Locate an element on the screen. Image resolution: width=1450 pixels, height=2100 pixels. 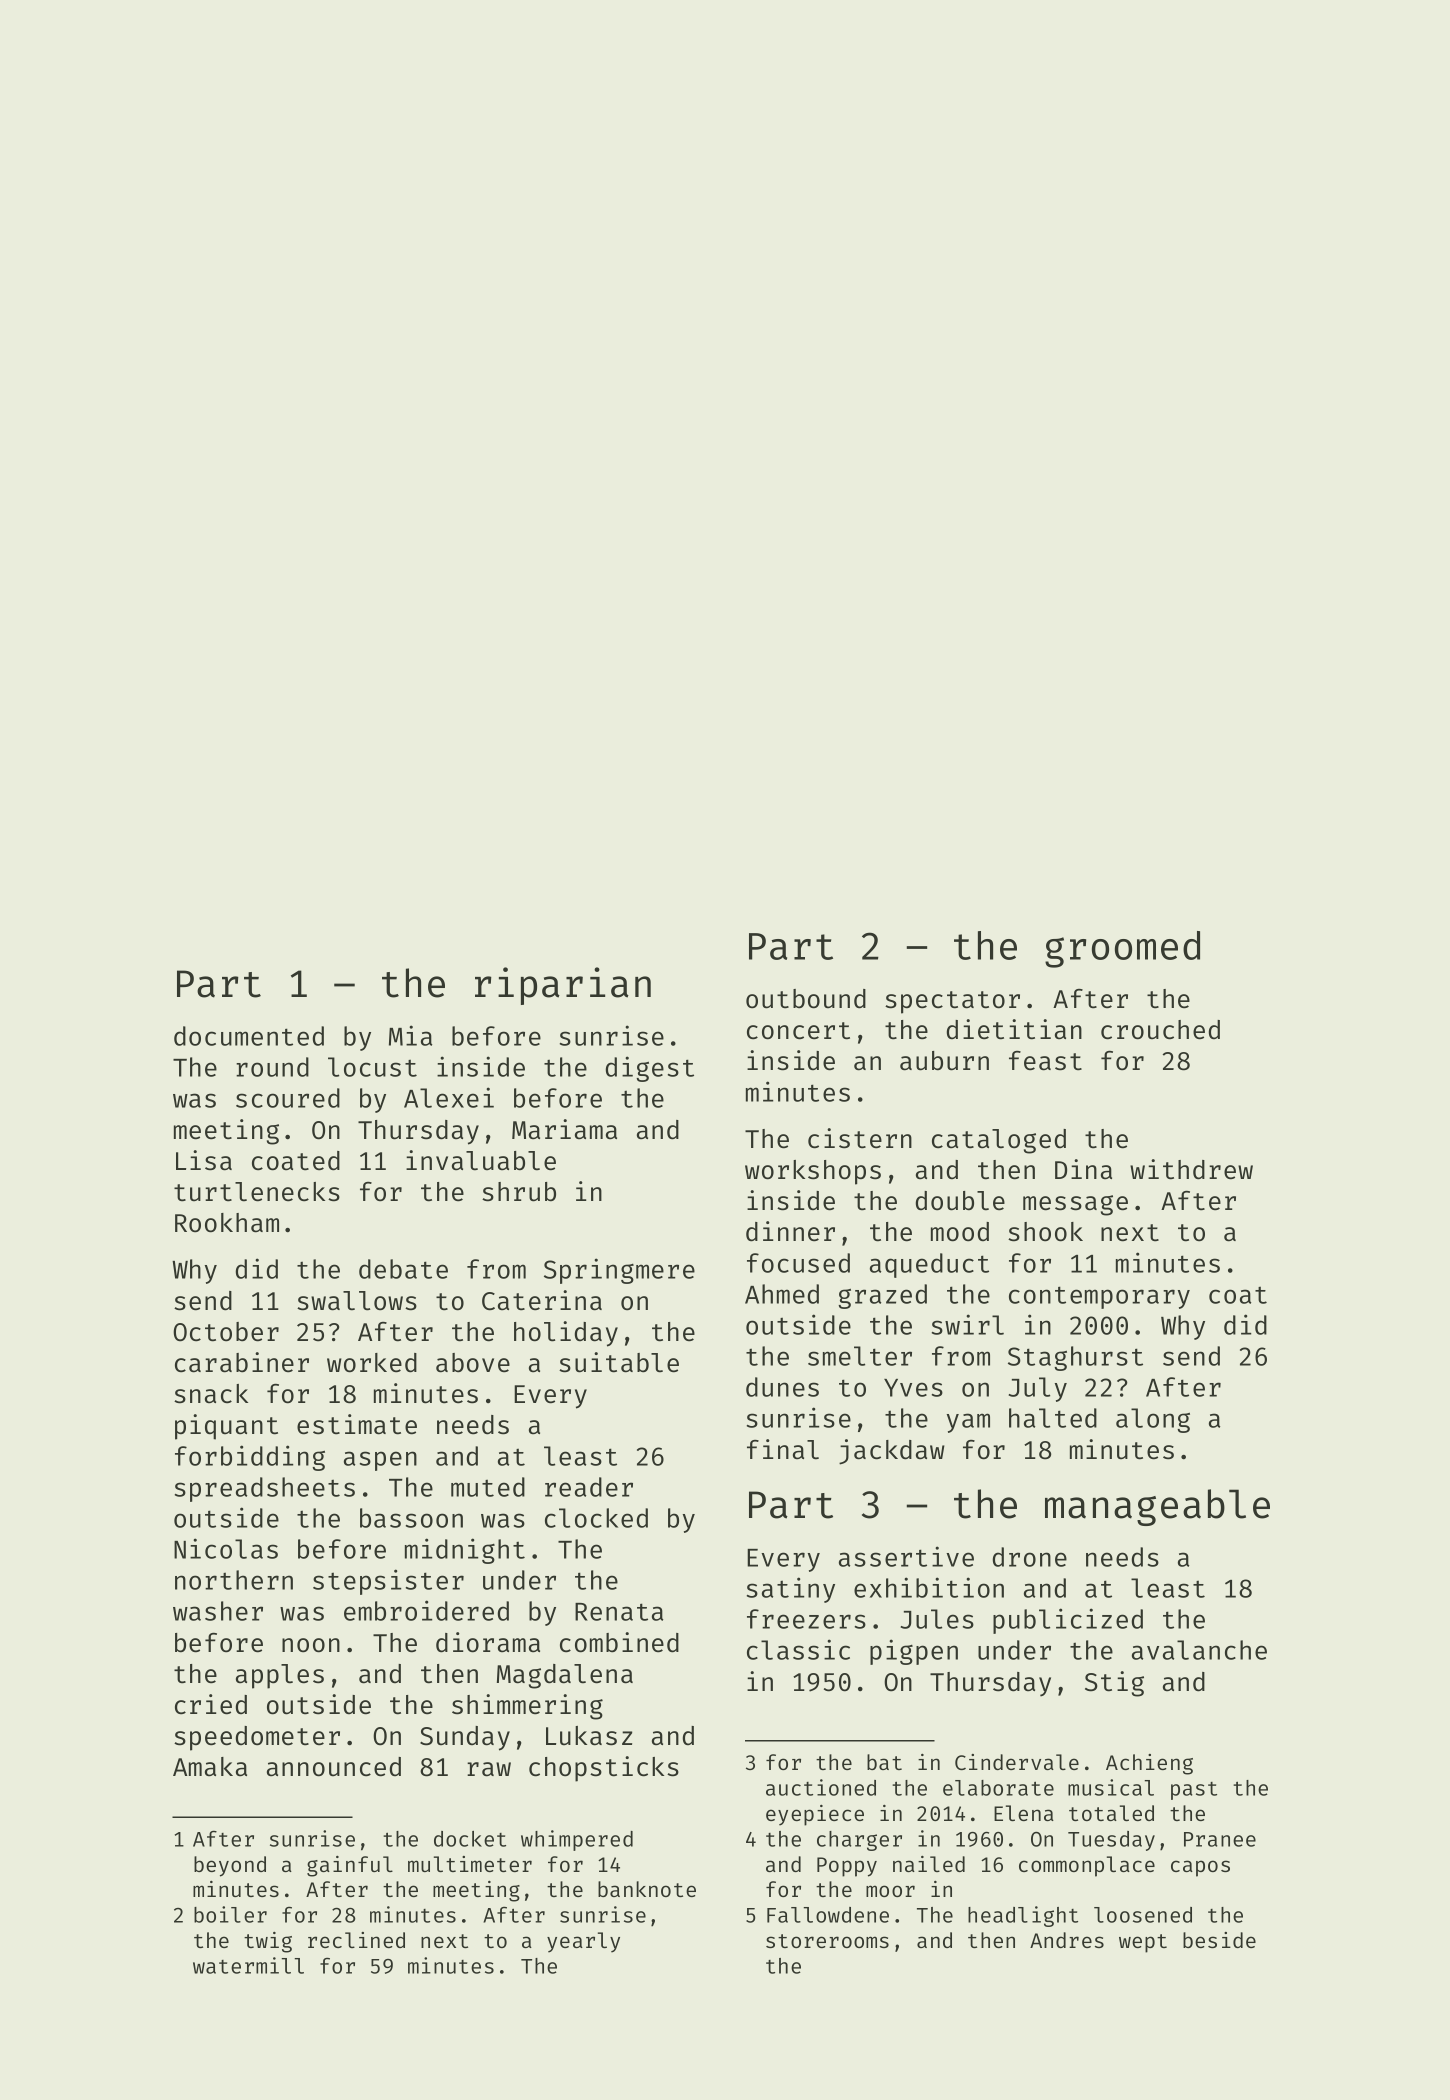
outbound is located at coordinates (806, 999).
